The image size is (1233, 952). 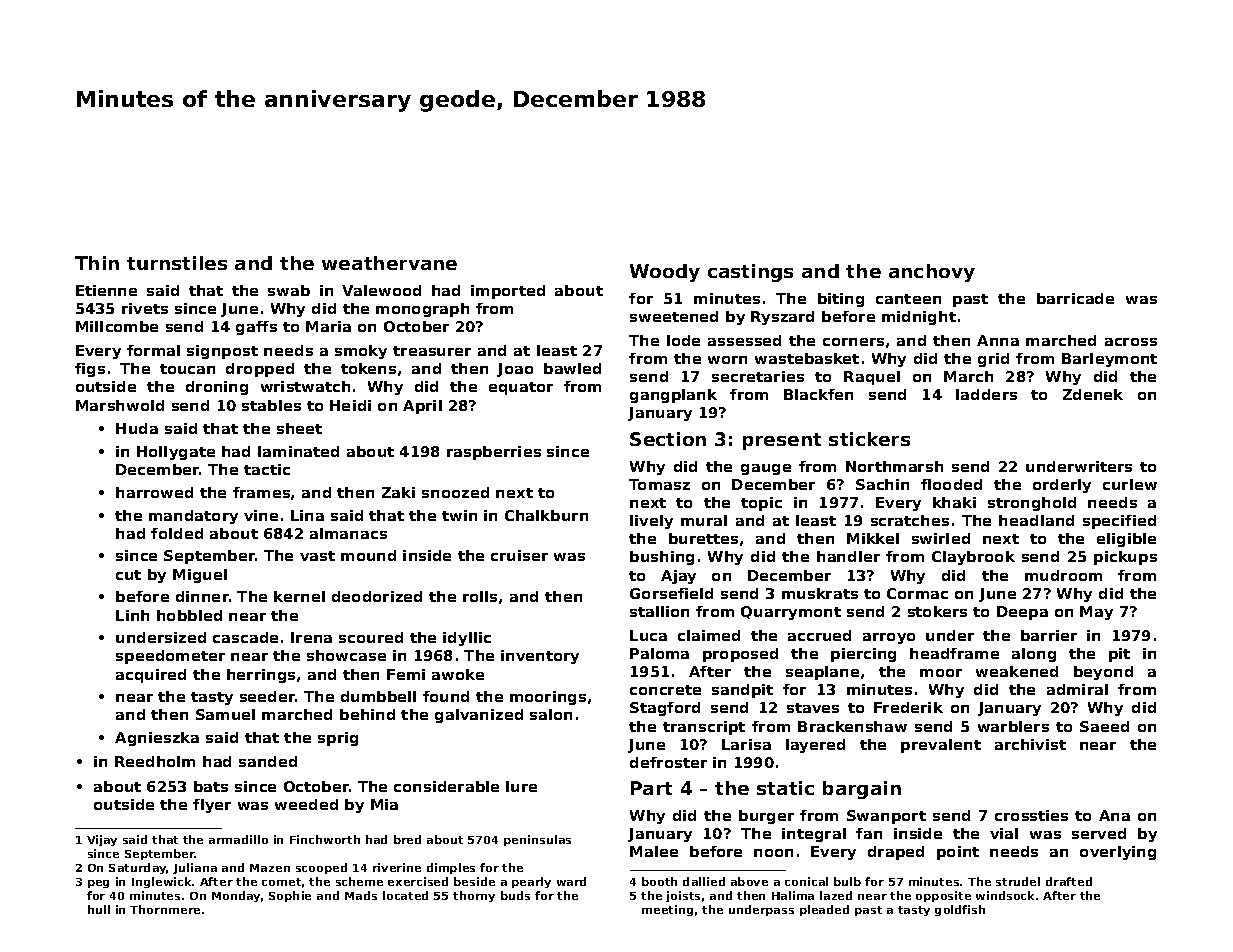 What do you see at coordinates (151, 676) in the screenshot?
I see `acquired` at bounding box center [151, 676].
